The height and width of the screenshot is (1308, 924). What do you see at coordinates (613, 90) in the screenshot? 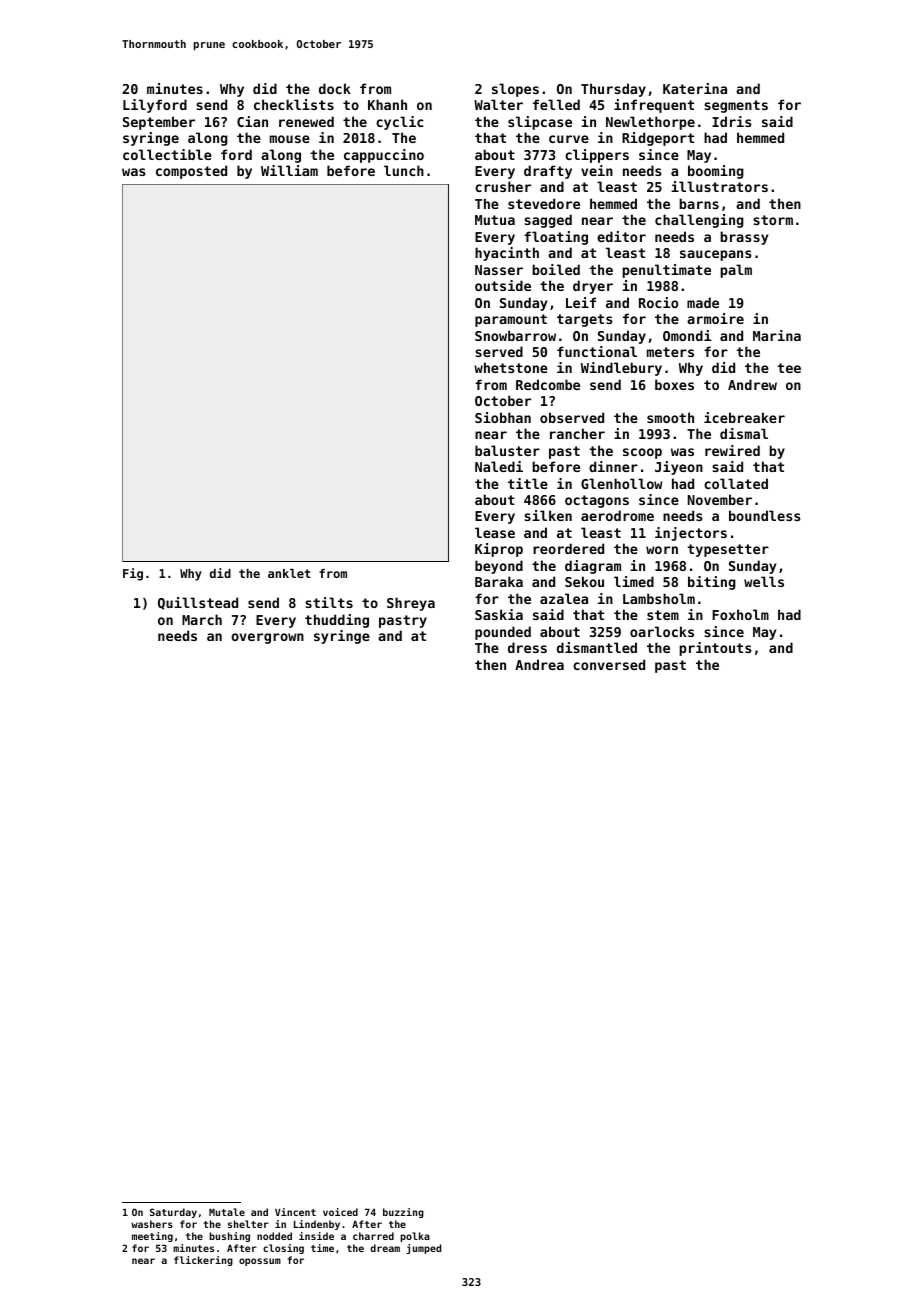
I see `Thursday` at bounding box center [613, 90].
